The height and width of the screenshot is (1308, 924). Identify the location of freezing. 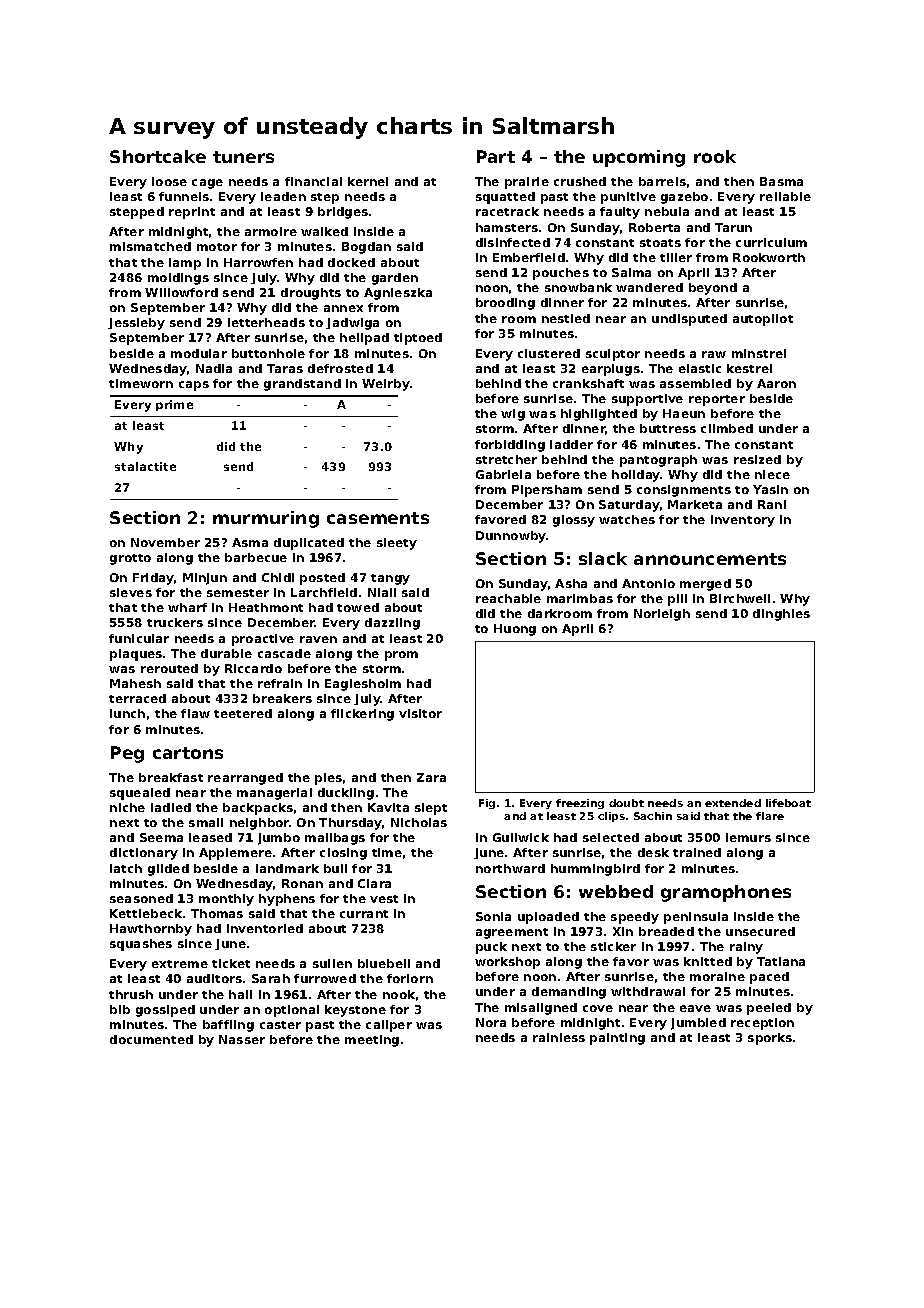
(580, 804).
